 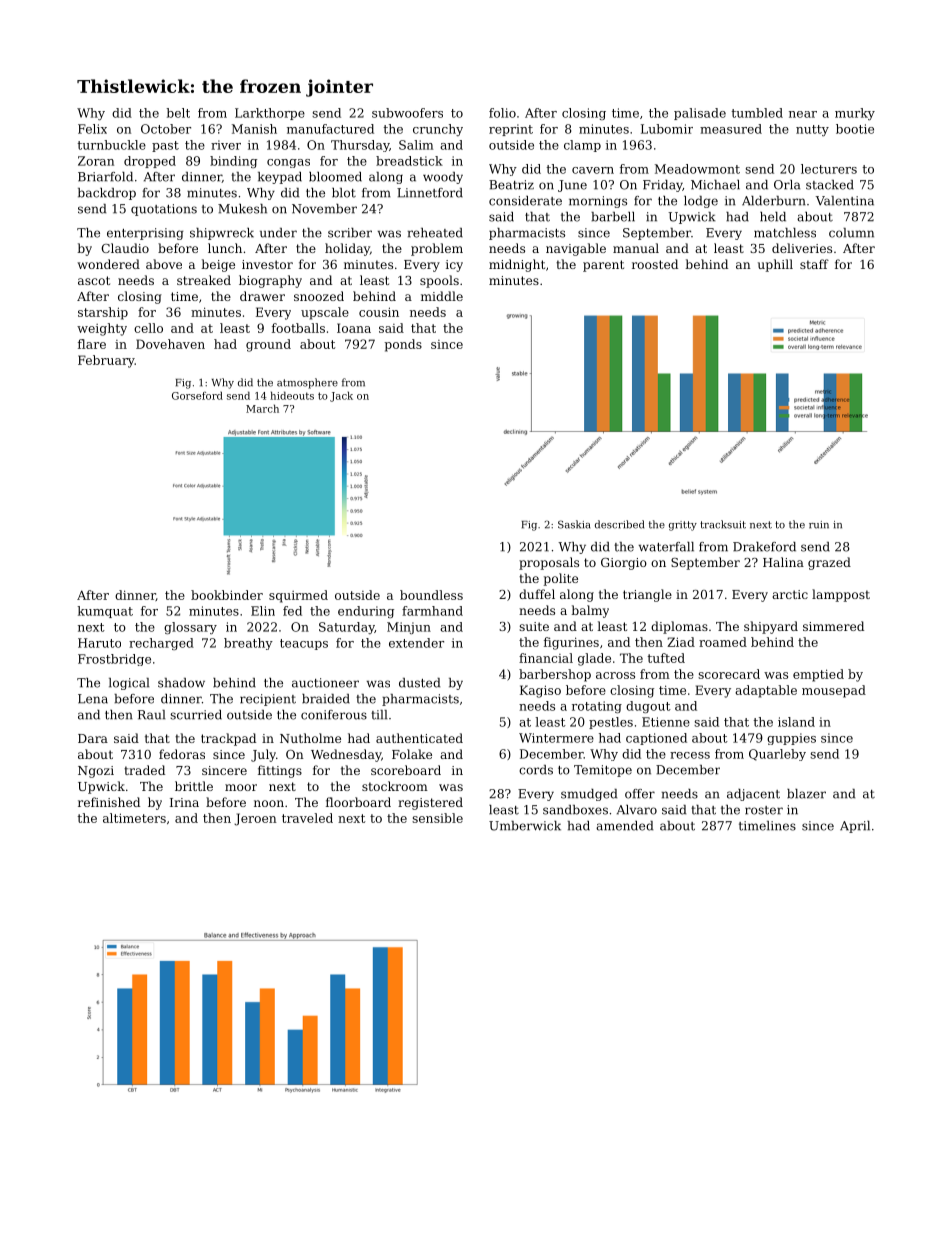 I want to click on murky, so click(x=855, y=114).
